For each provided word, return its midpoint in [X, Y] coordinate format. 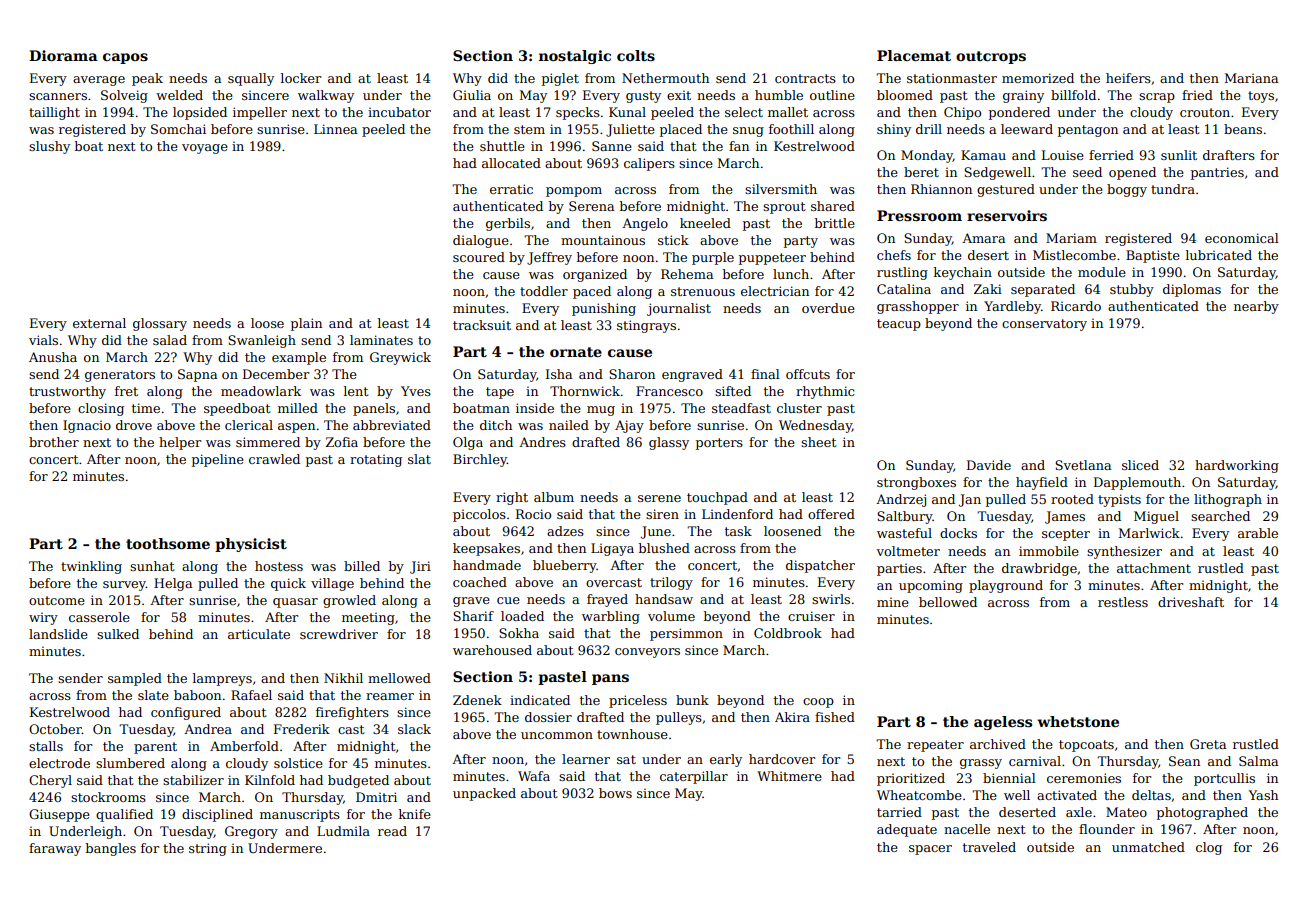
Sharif [473, 616]
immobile [1049, 551]
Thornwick [585, 391]
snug [748, 132]
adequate [907, 830]
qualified [124, 815]
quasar [295, 603]
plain [306, 324]
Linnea [335, 129]
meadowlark [261, 391]
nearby [1256, 307]
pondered [1019, 113]
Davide [989, 465]
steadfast [741, 408]
